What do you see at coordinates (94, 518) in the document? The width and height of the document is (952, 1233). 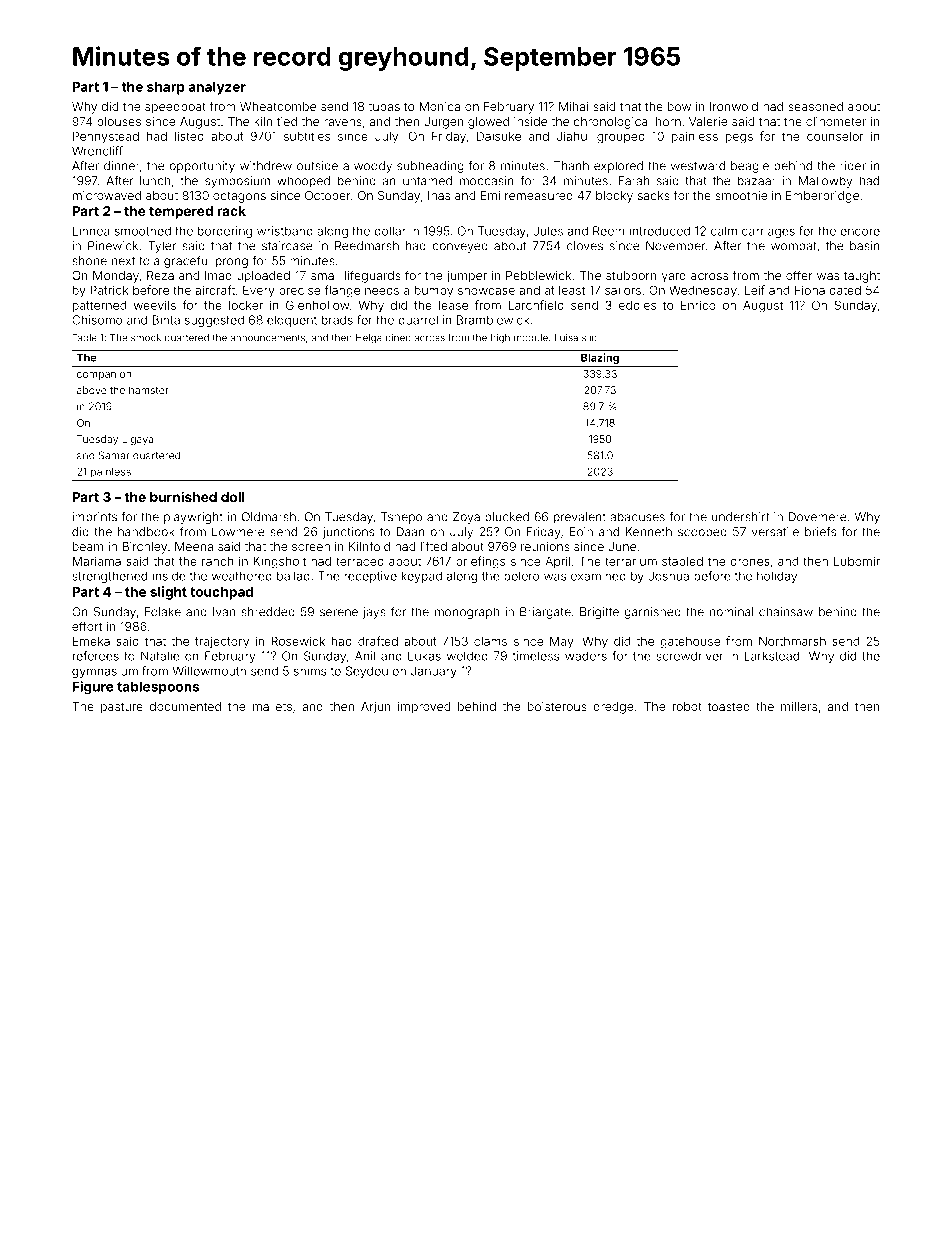 I see `imprints` at bounding box center [94, 518].
